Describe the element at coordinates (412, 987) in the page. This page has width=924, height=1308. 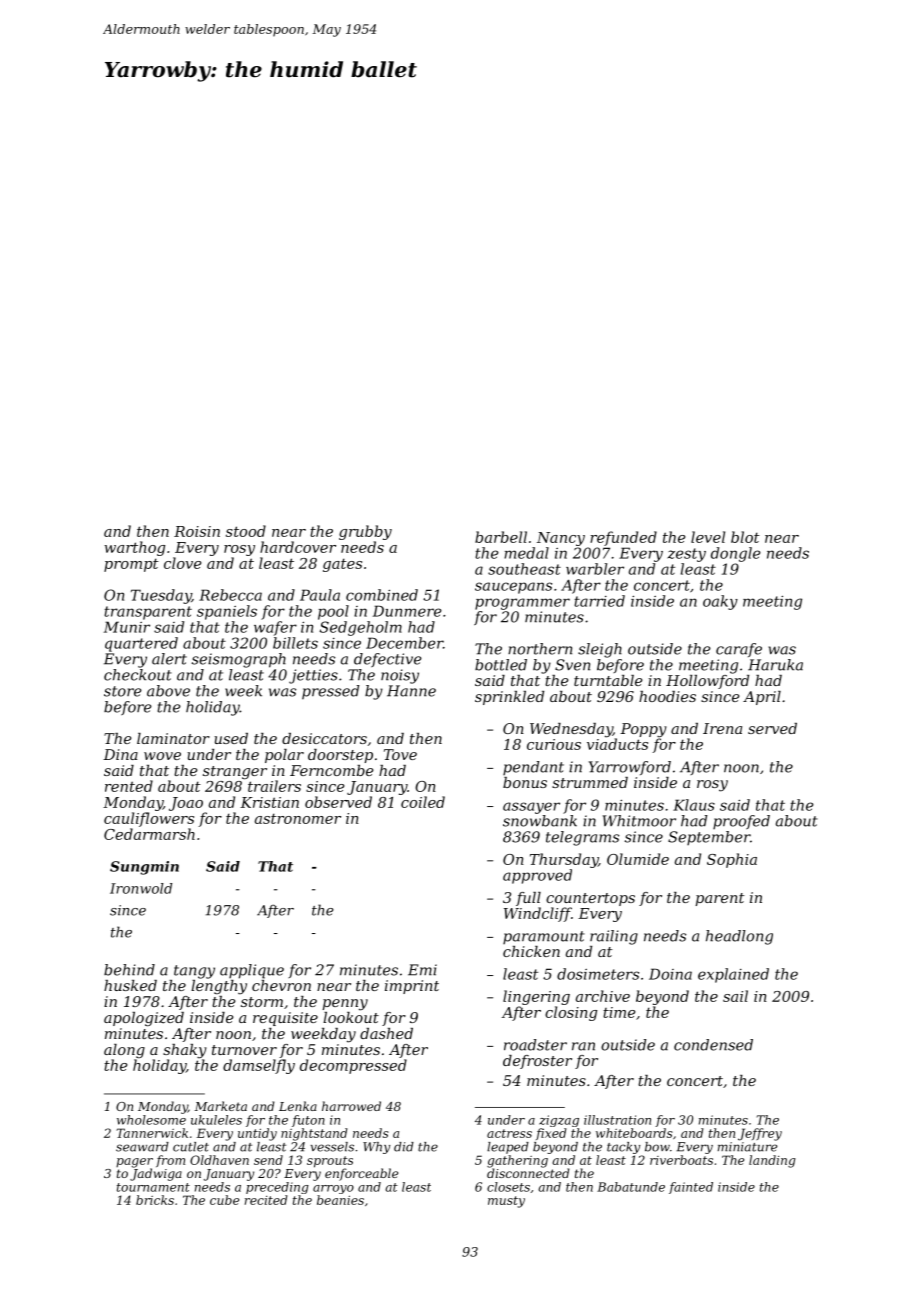
I see `imprint` at that location.
